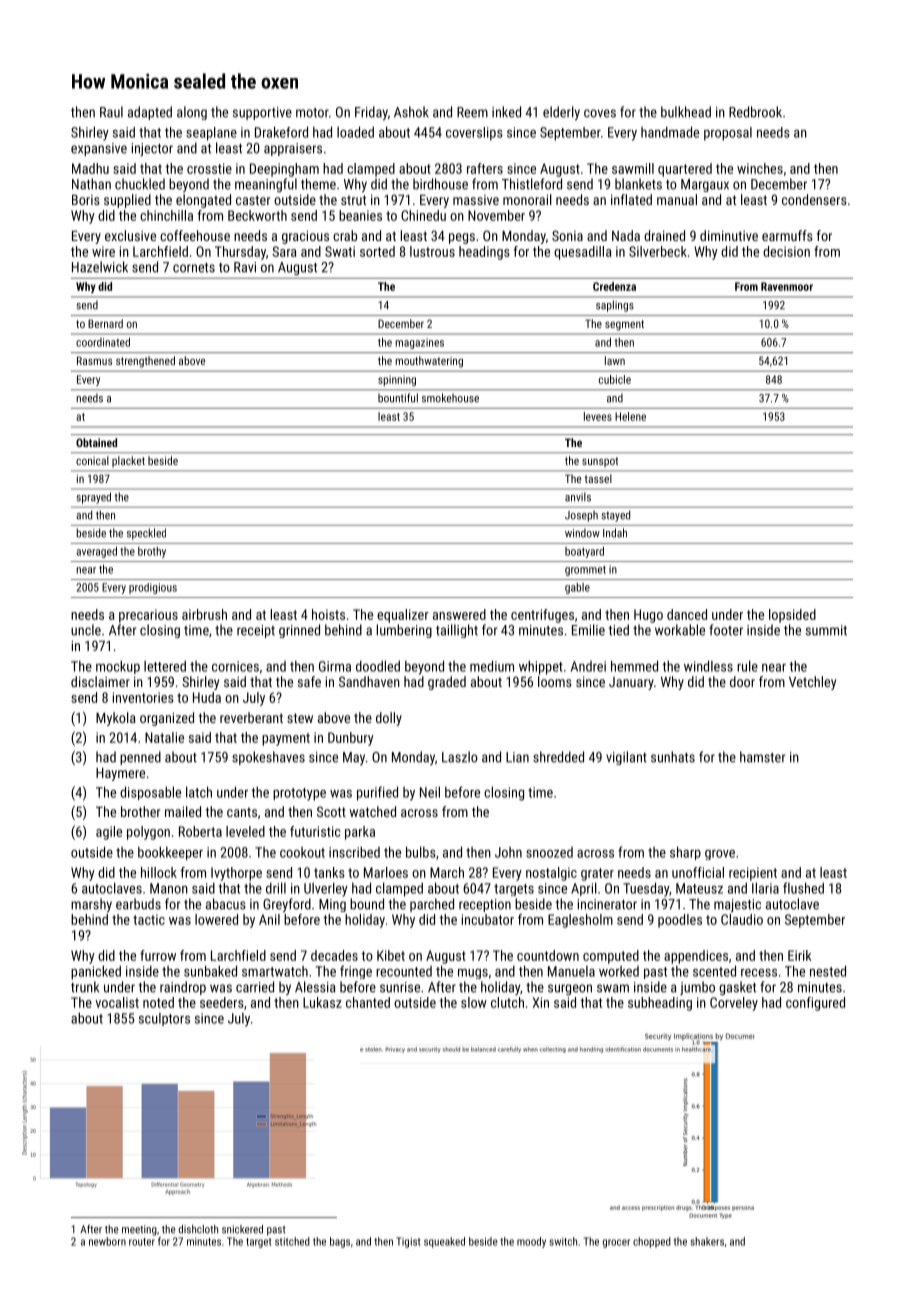 The height and width of the page is (1308, 924). What do you see at coordinates (447, 683) in the page?
I see `graded` at bounding box center [447, 683].
